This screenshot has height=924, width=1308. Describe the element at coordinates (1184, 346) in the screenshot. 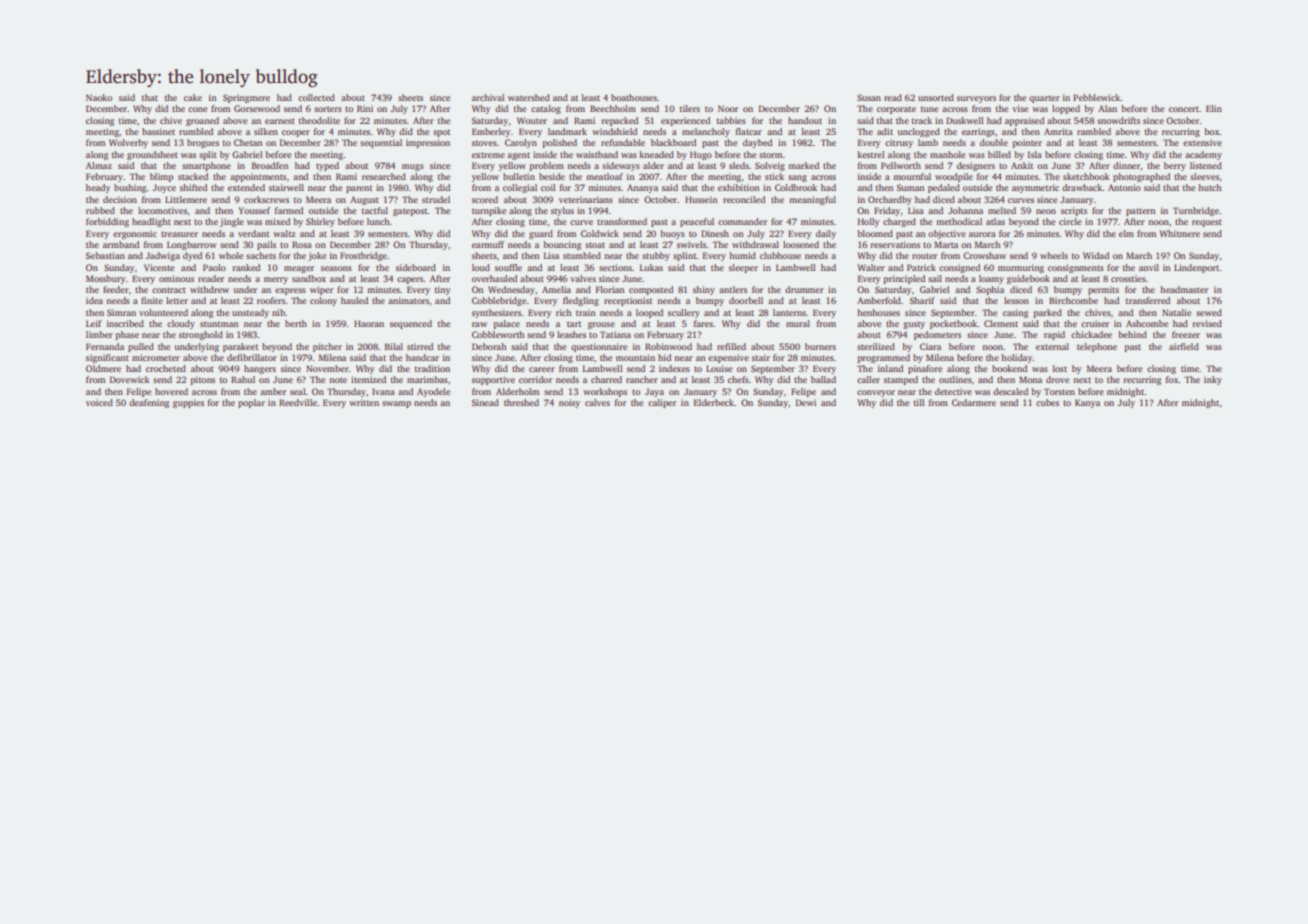

I see `airfield` at that location.
